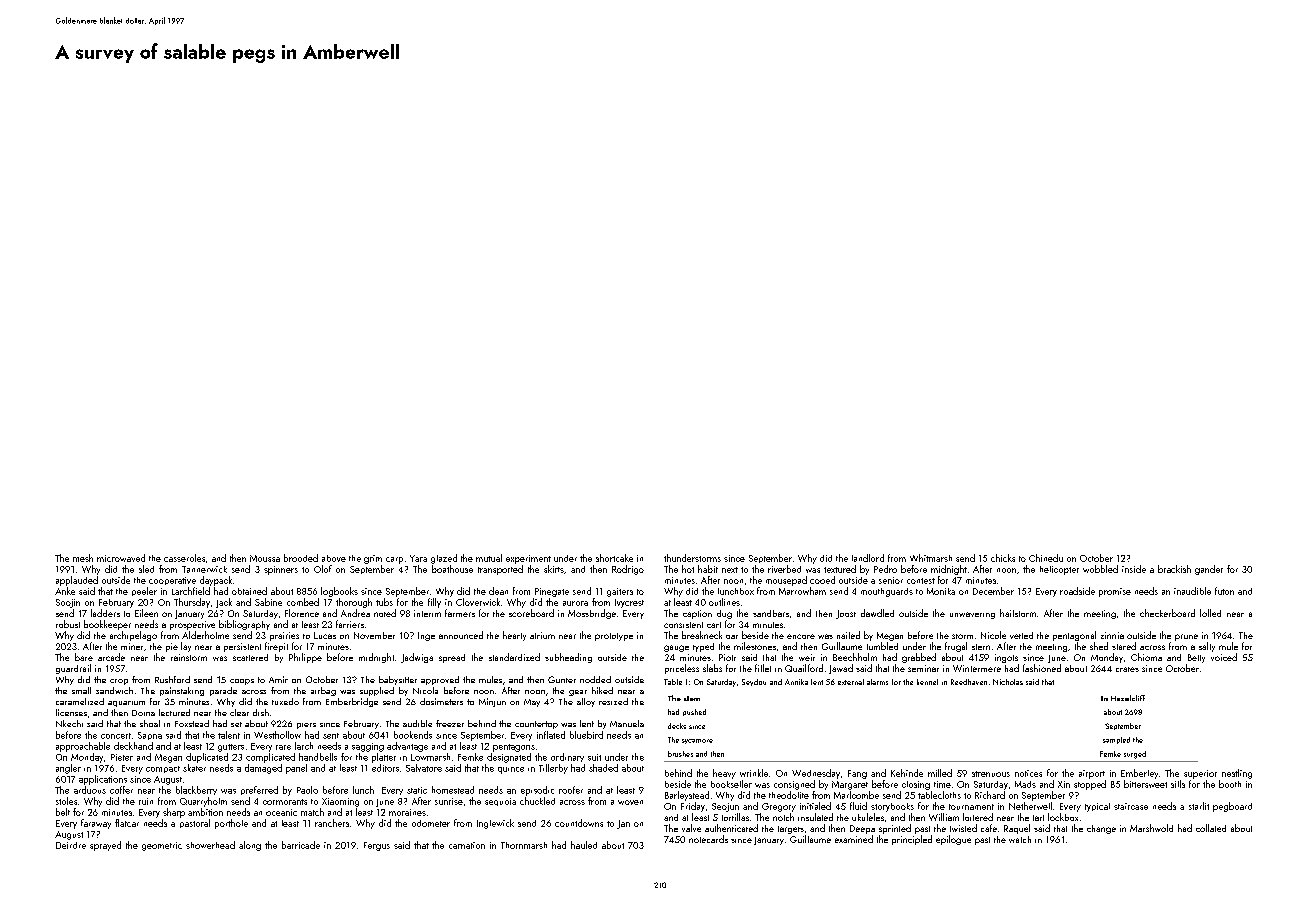 This screenshot has width=1308, height=924. Describe the element at coordinates (731, 784) in the screenshot. I see `bookseller` at that location.
